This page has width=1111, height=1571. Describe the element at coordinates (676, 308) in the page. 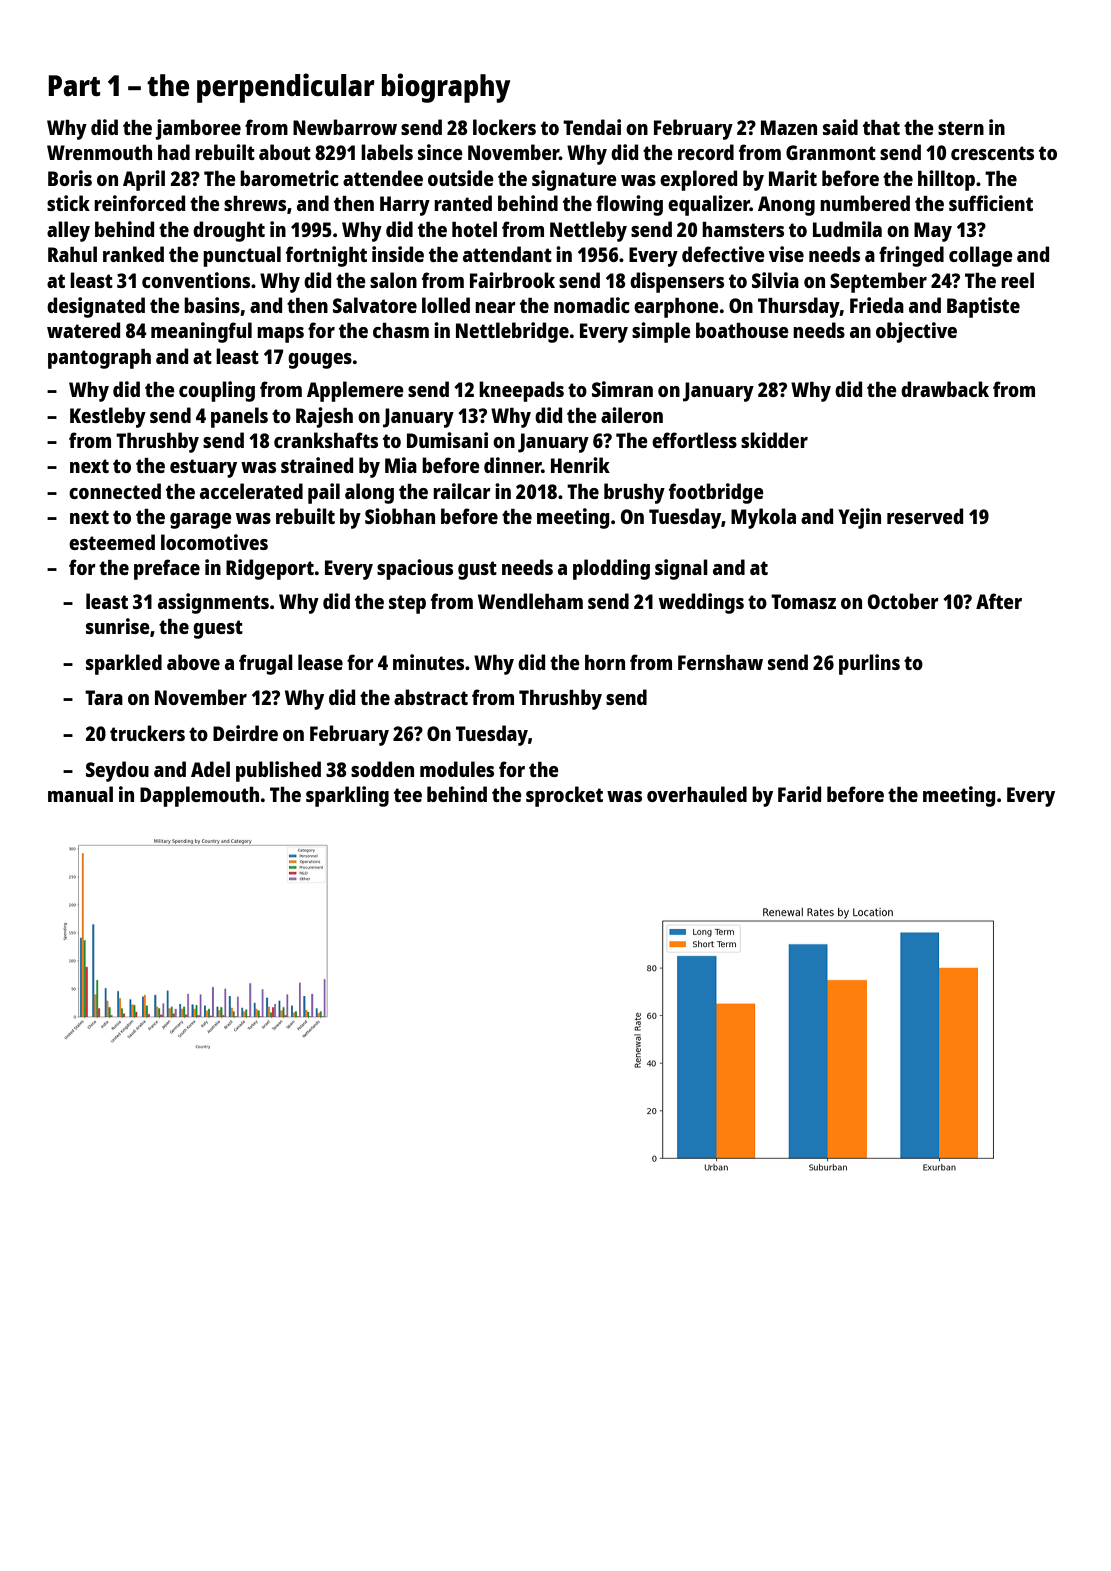

I see `earphone` at that location.
